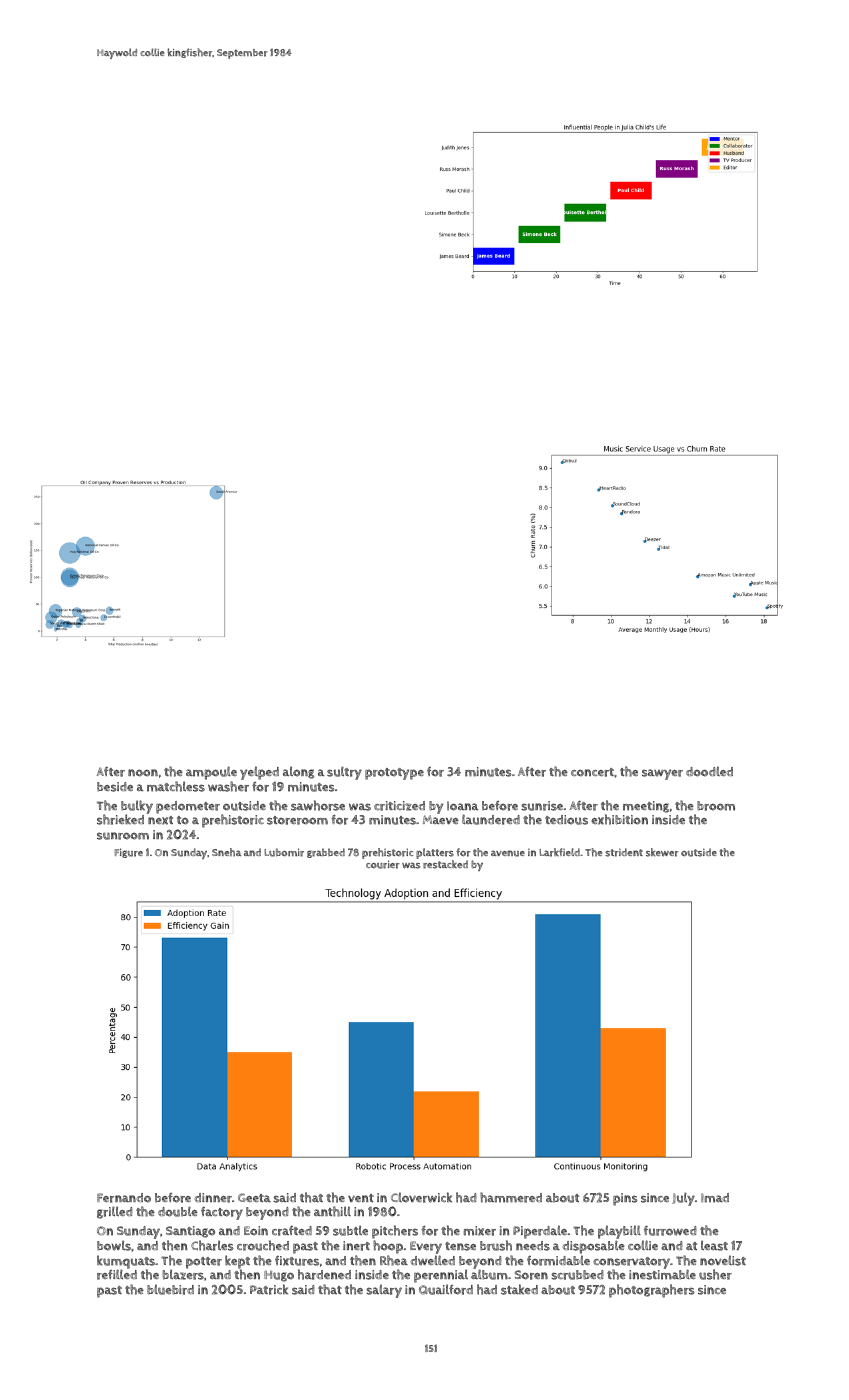 The image size is (849, 1400). I want to click on noon, so click(143, 773).
